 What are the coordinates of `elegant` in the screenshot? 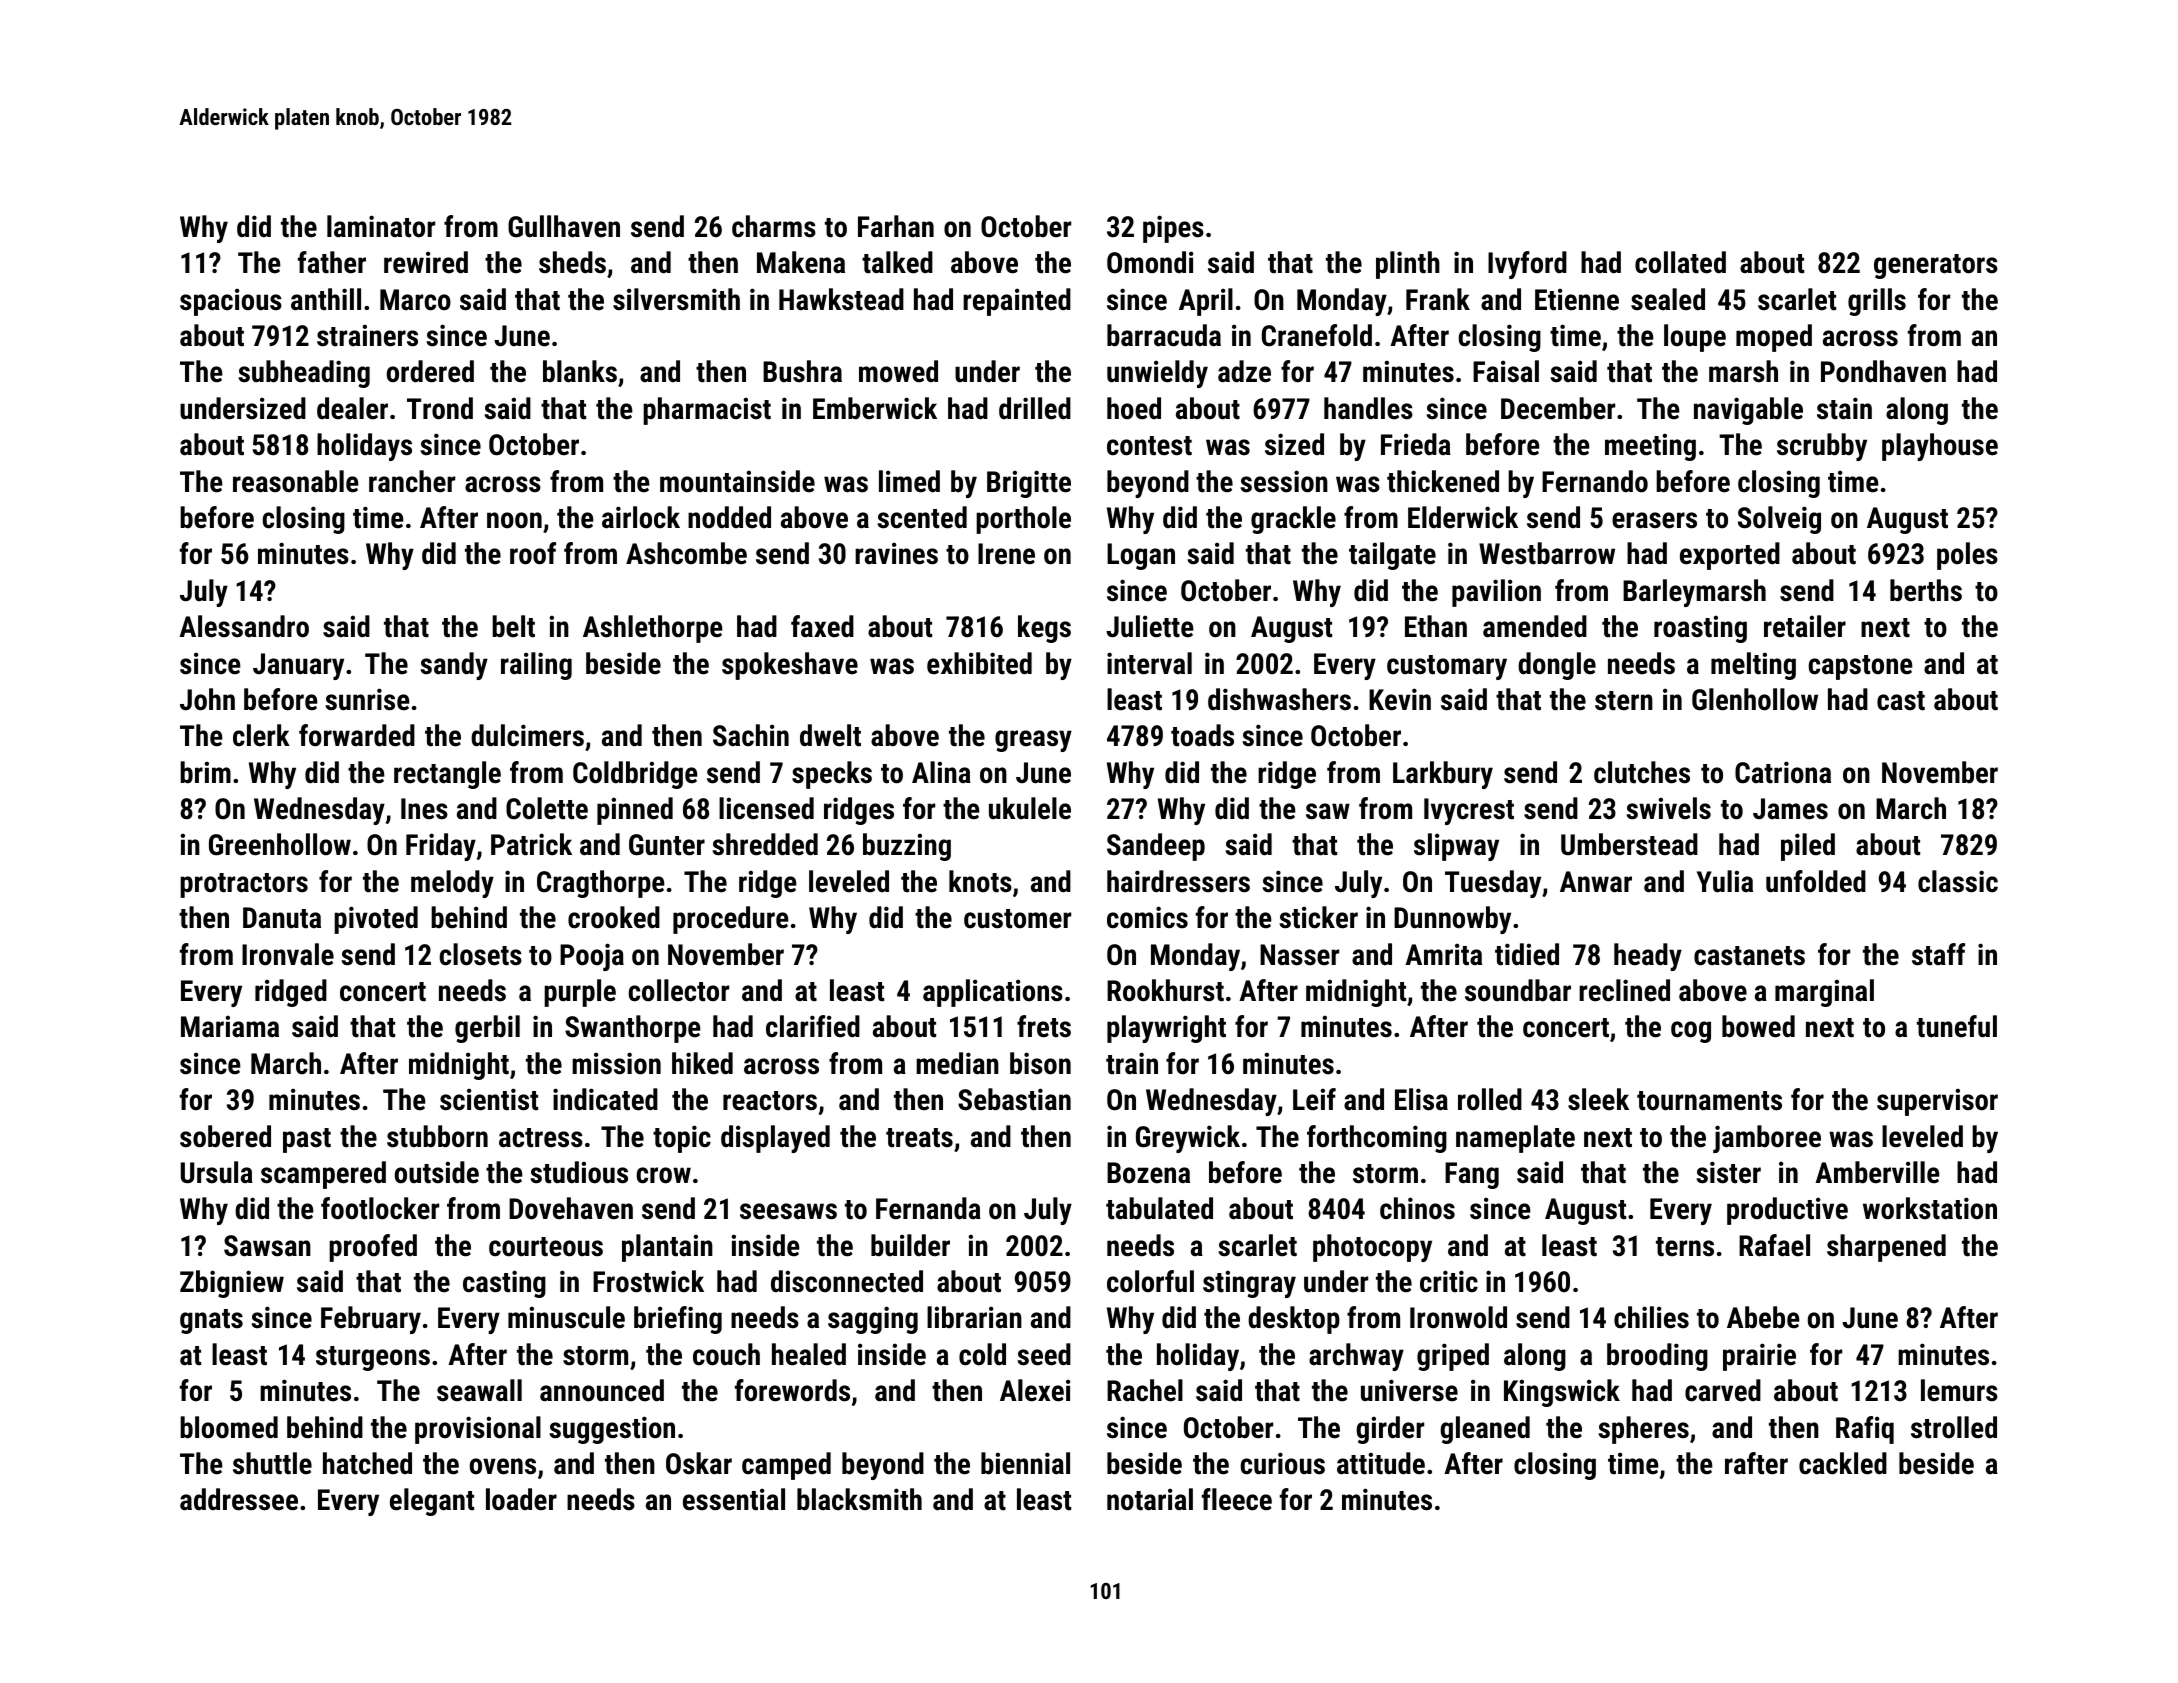 It's located at (432, 1502).
